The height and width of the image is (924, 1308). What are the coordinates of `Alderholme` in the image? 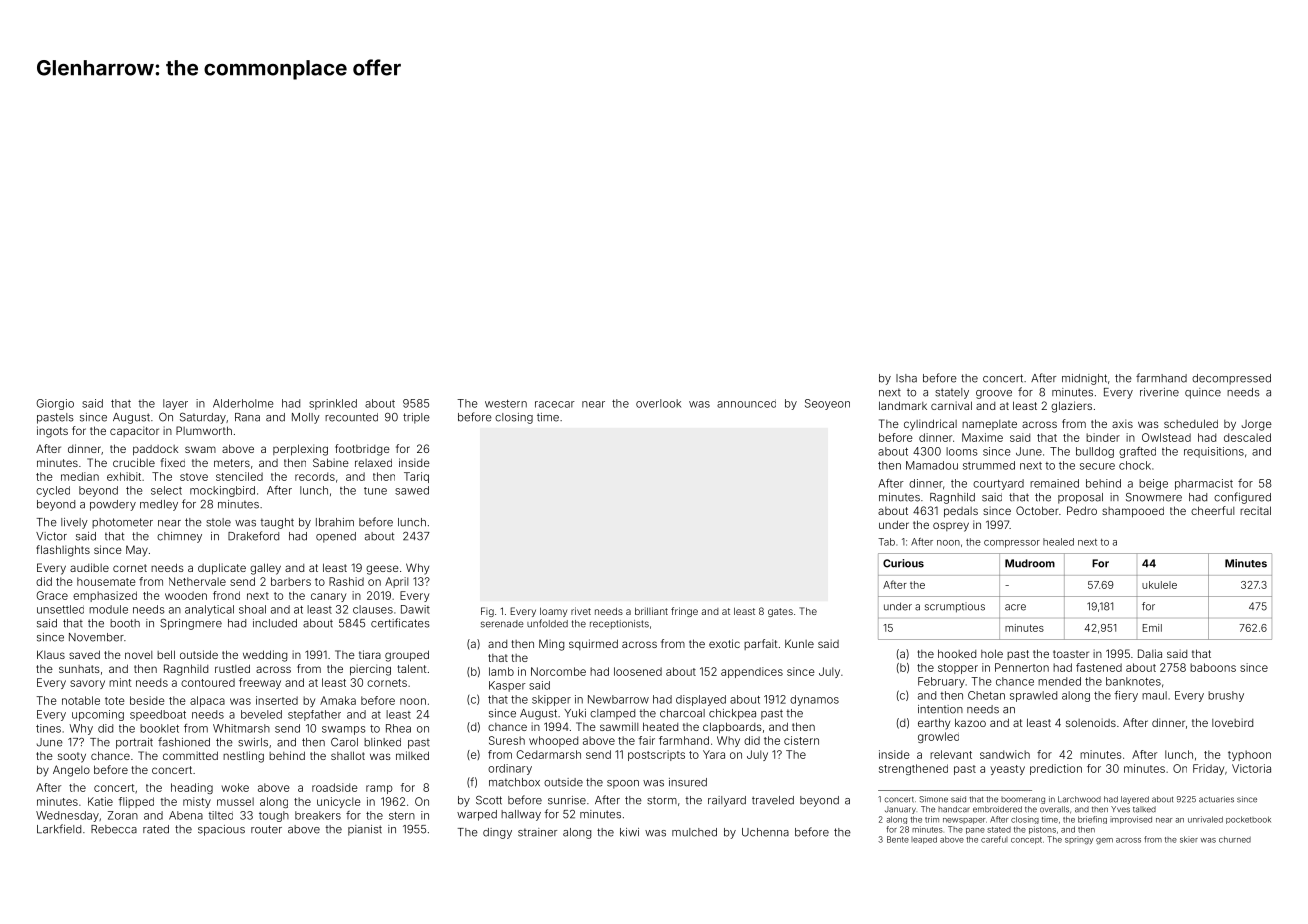 It's located at (243, 403).
